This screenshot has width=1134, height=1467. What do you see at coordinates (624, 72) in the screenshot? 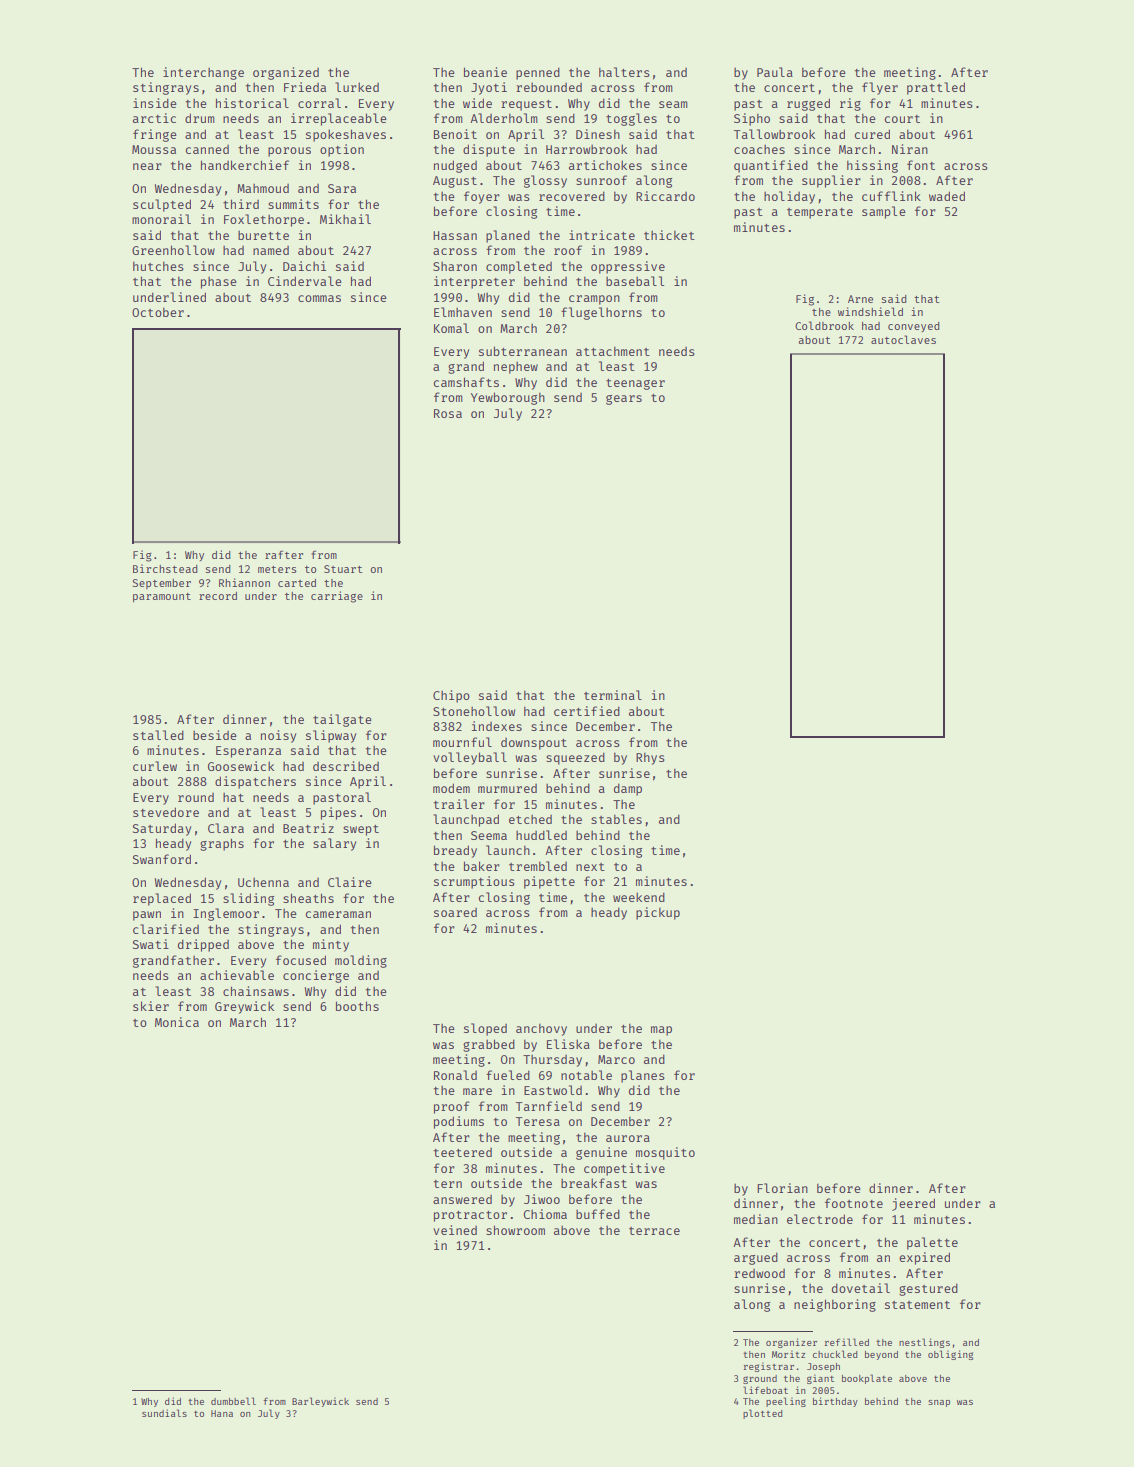
I see `halters` at bounding box center [624, 72].
